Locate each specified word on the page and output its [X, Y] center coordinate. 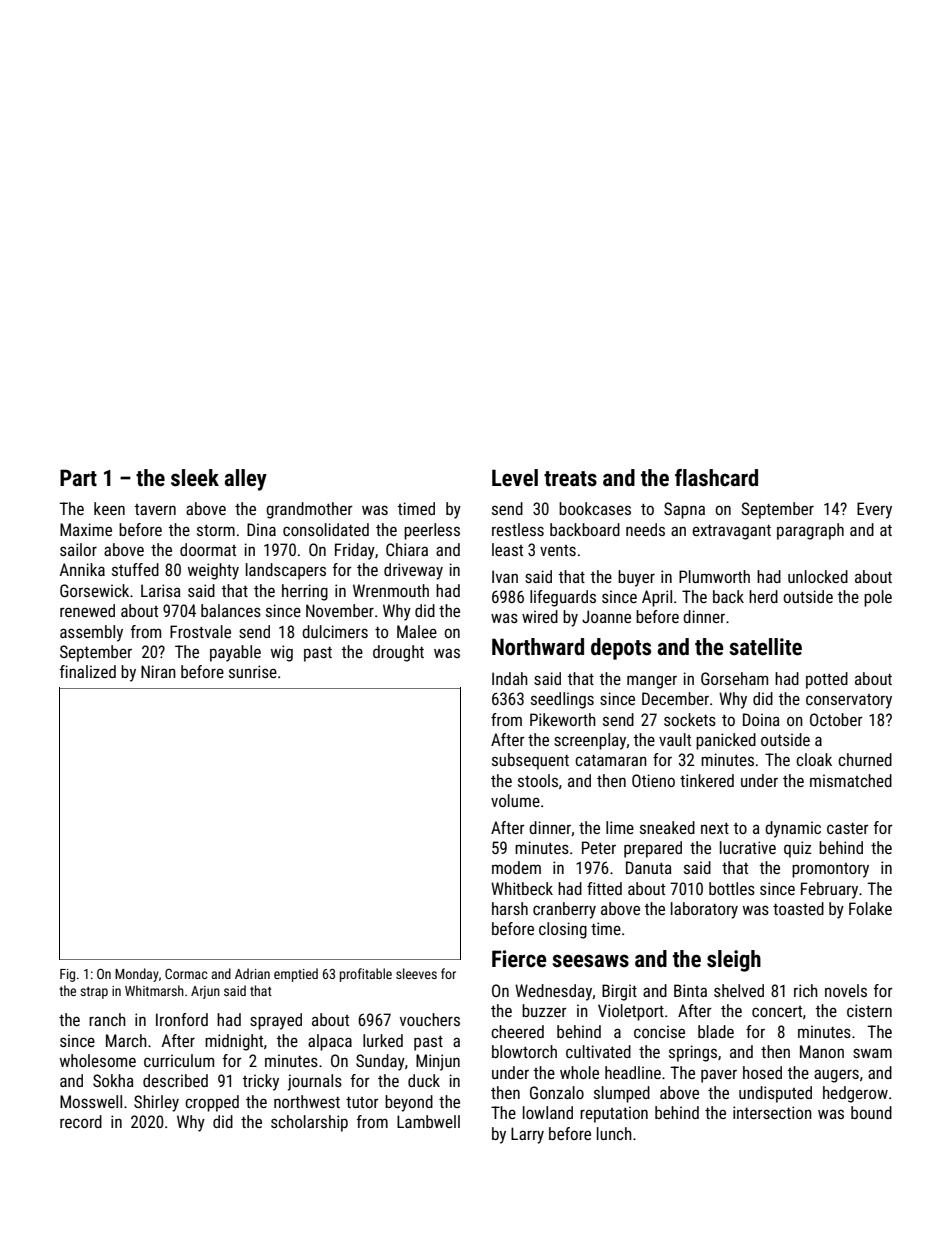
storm [216, 530]
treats [570, 479]
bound [871, 1112]
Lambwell [428, 1121]
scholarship [309, 1123]
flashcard [716, 478]
